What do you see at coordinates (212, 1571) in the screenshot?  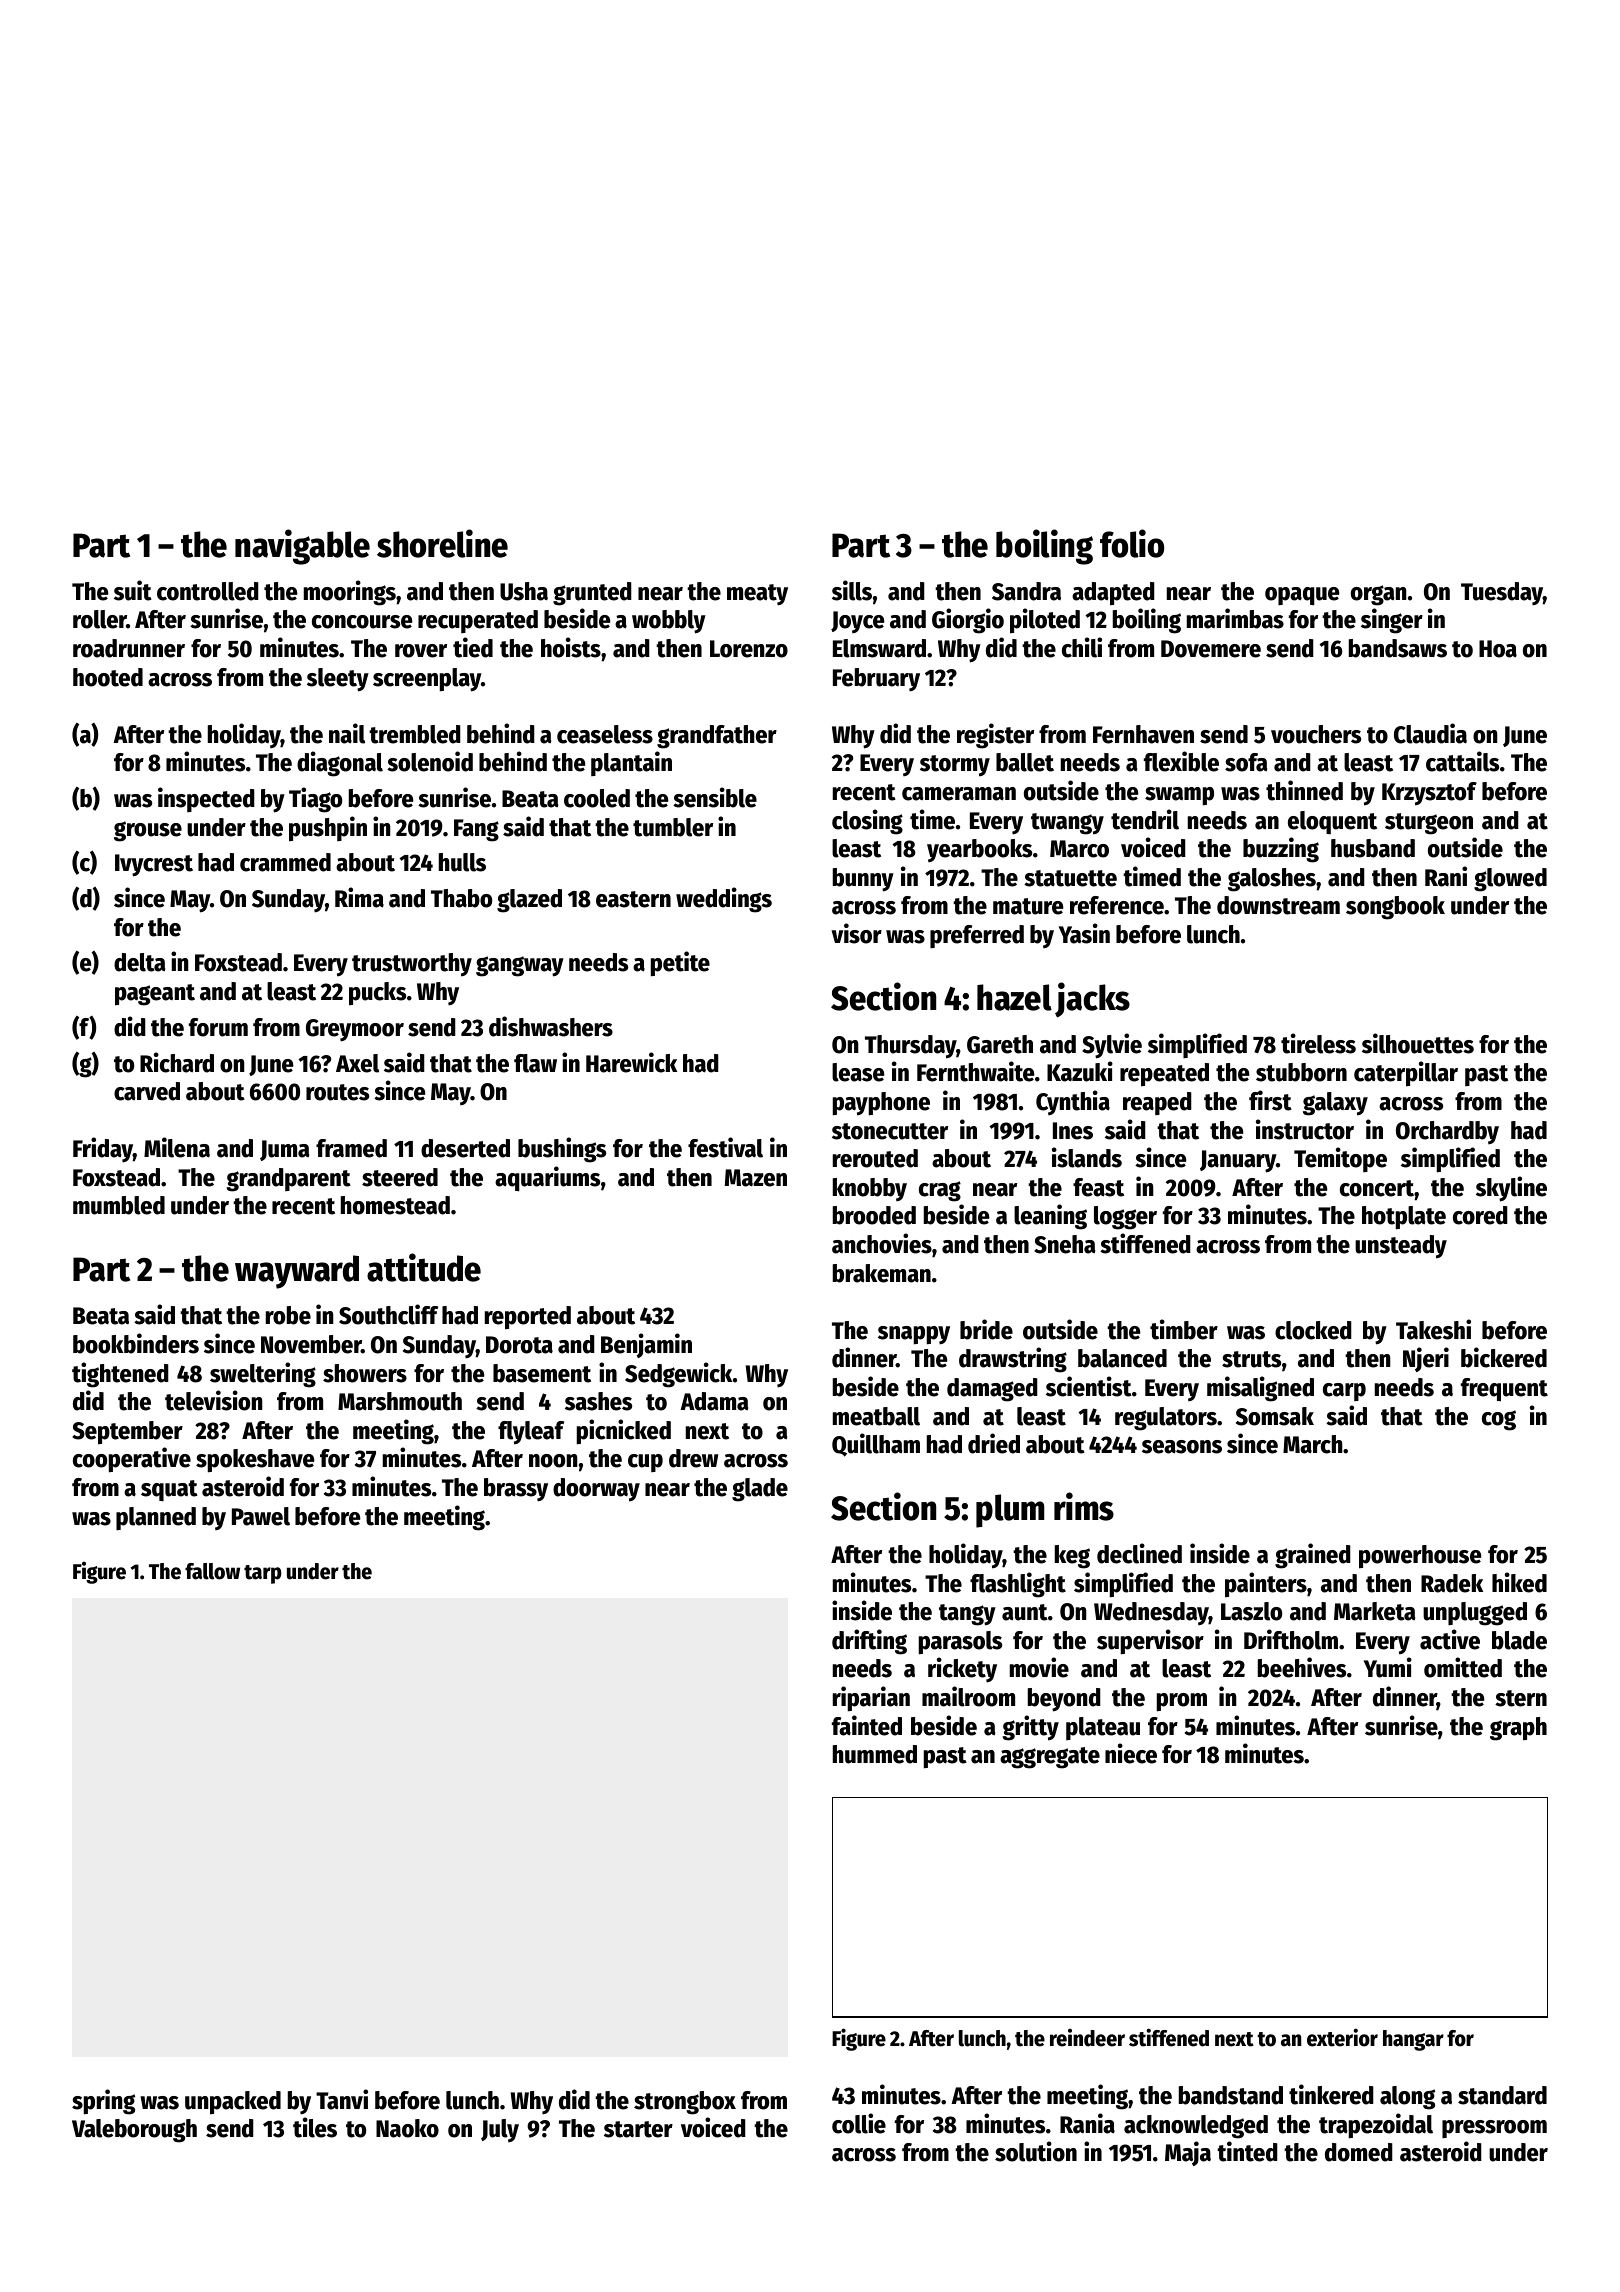 I see `fallow` at bounding box center [212, 1571].
